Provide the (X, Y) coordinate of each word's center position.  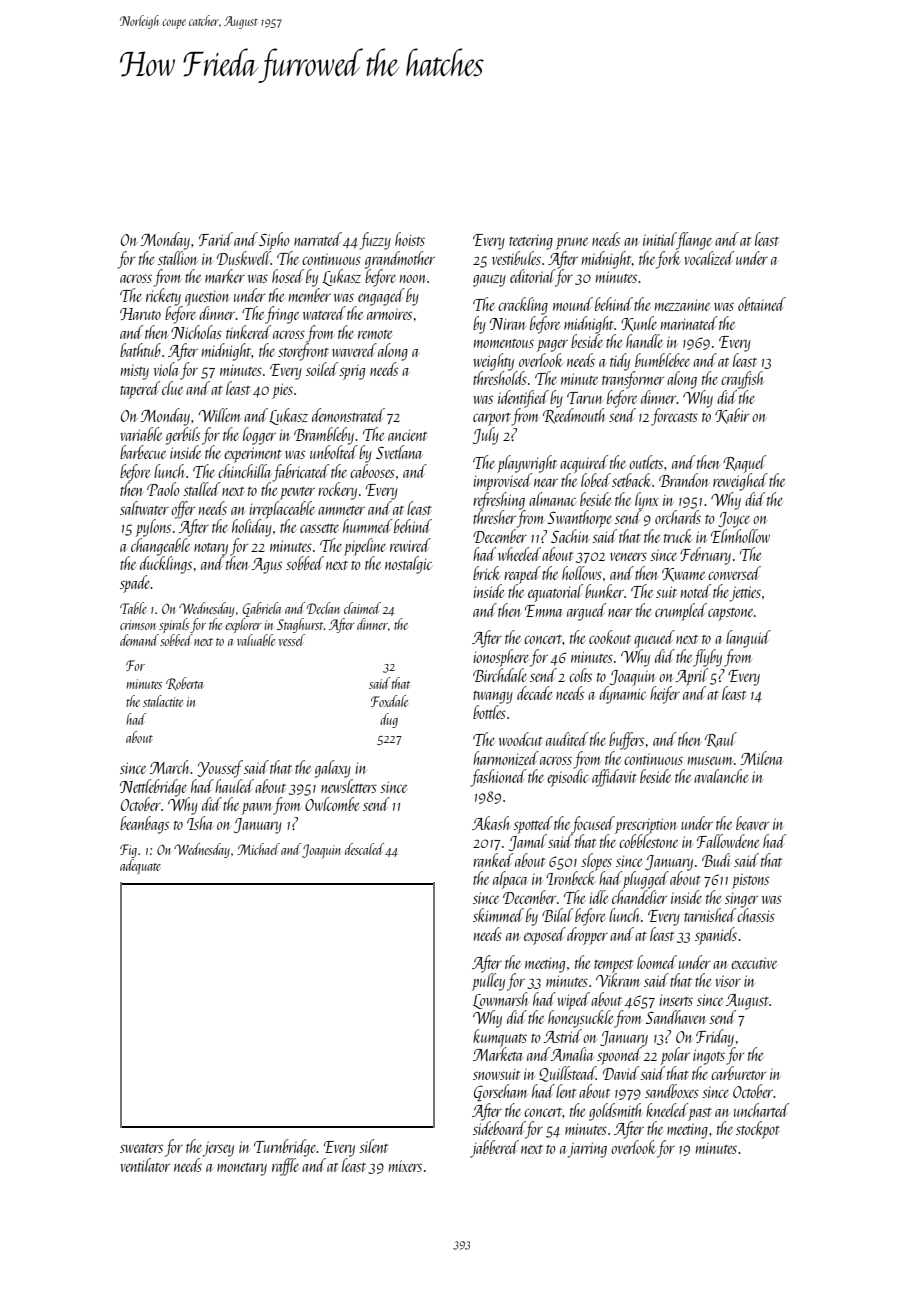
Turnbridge (285, 1148)
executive (754, 963)
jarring (587, 1150)
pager (552, 346)
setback (632, 480)
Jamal (528, 842)
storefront (303, 352)
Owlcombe (332, 804)
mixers (405, 1166)
